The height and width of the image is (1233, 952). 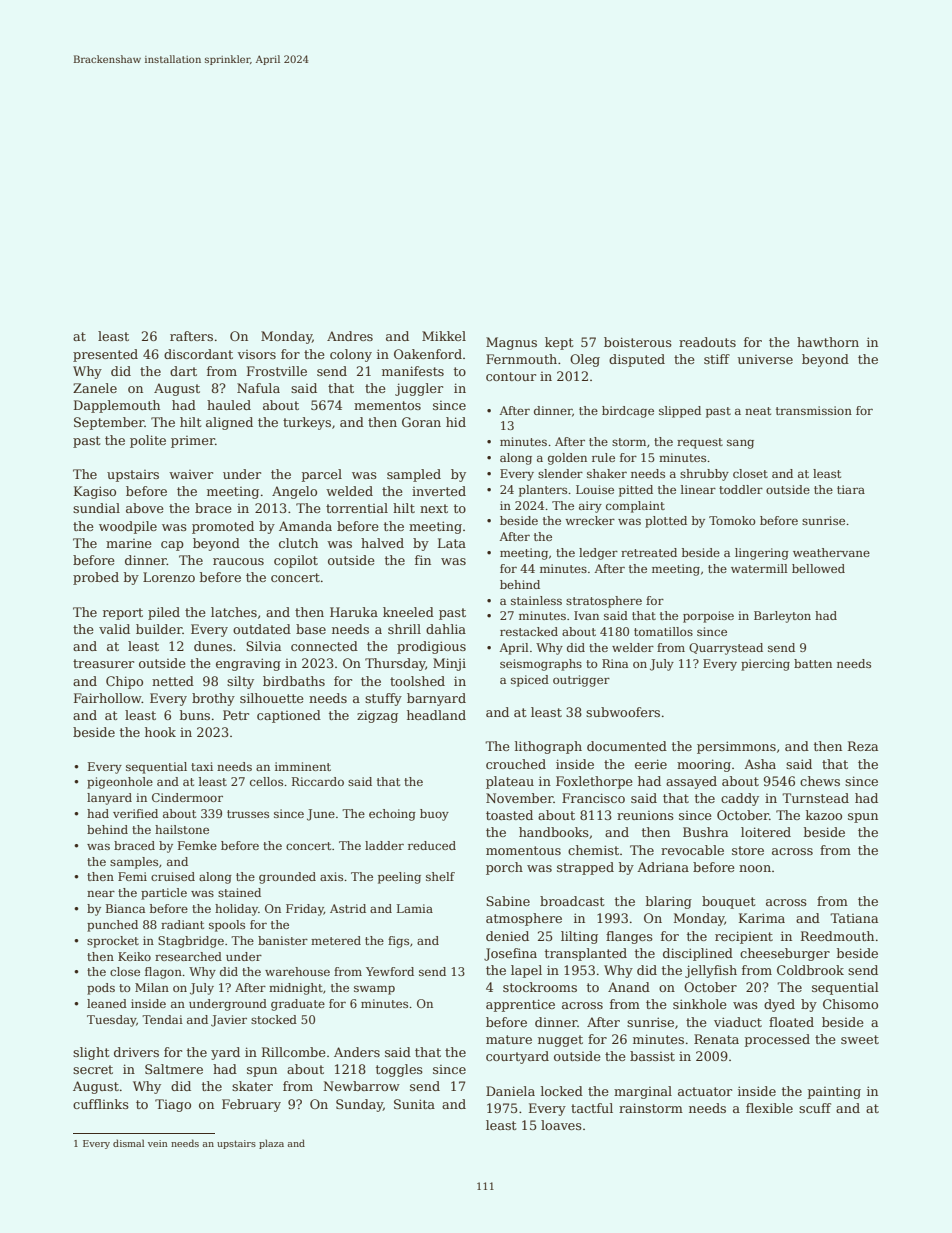 What do you see at coordinates (197, 845) in the image?
I see `Femke` at bounding box center [197, 845].
